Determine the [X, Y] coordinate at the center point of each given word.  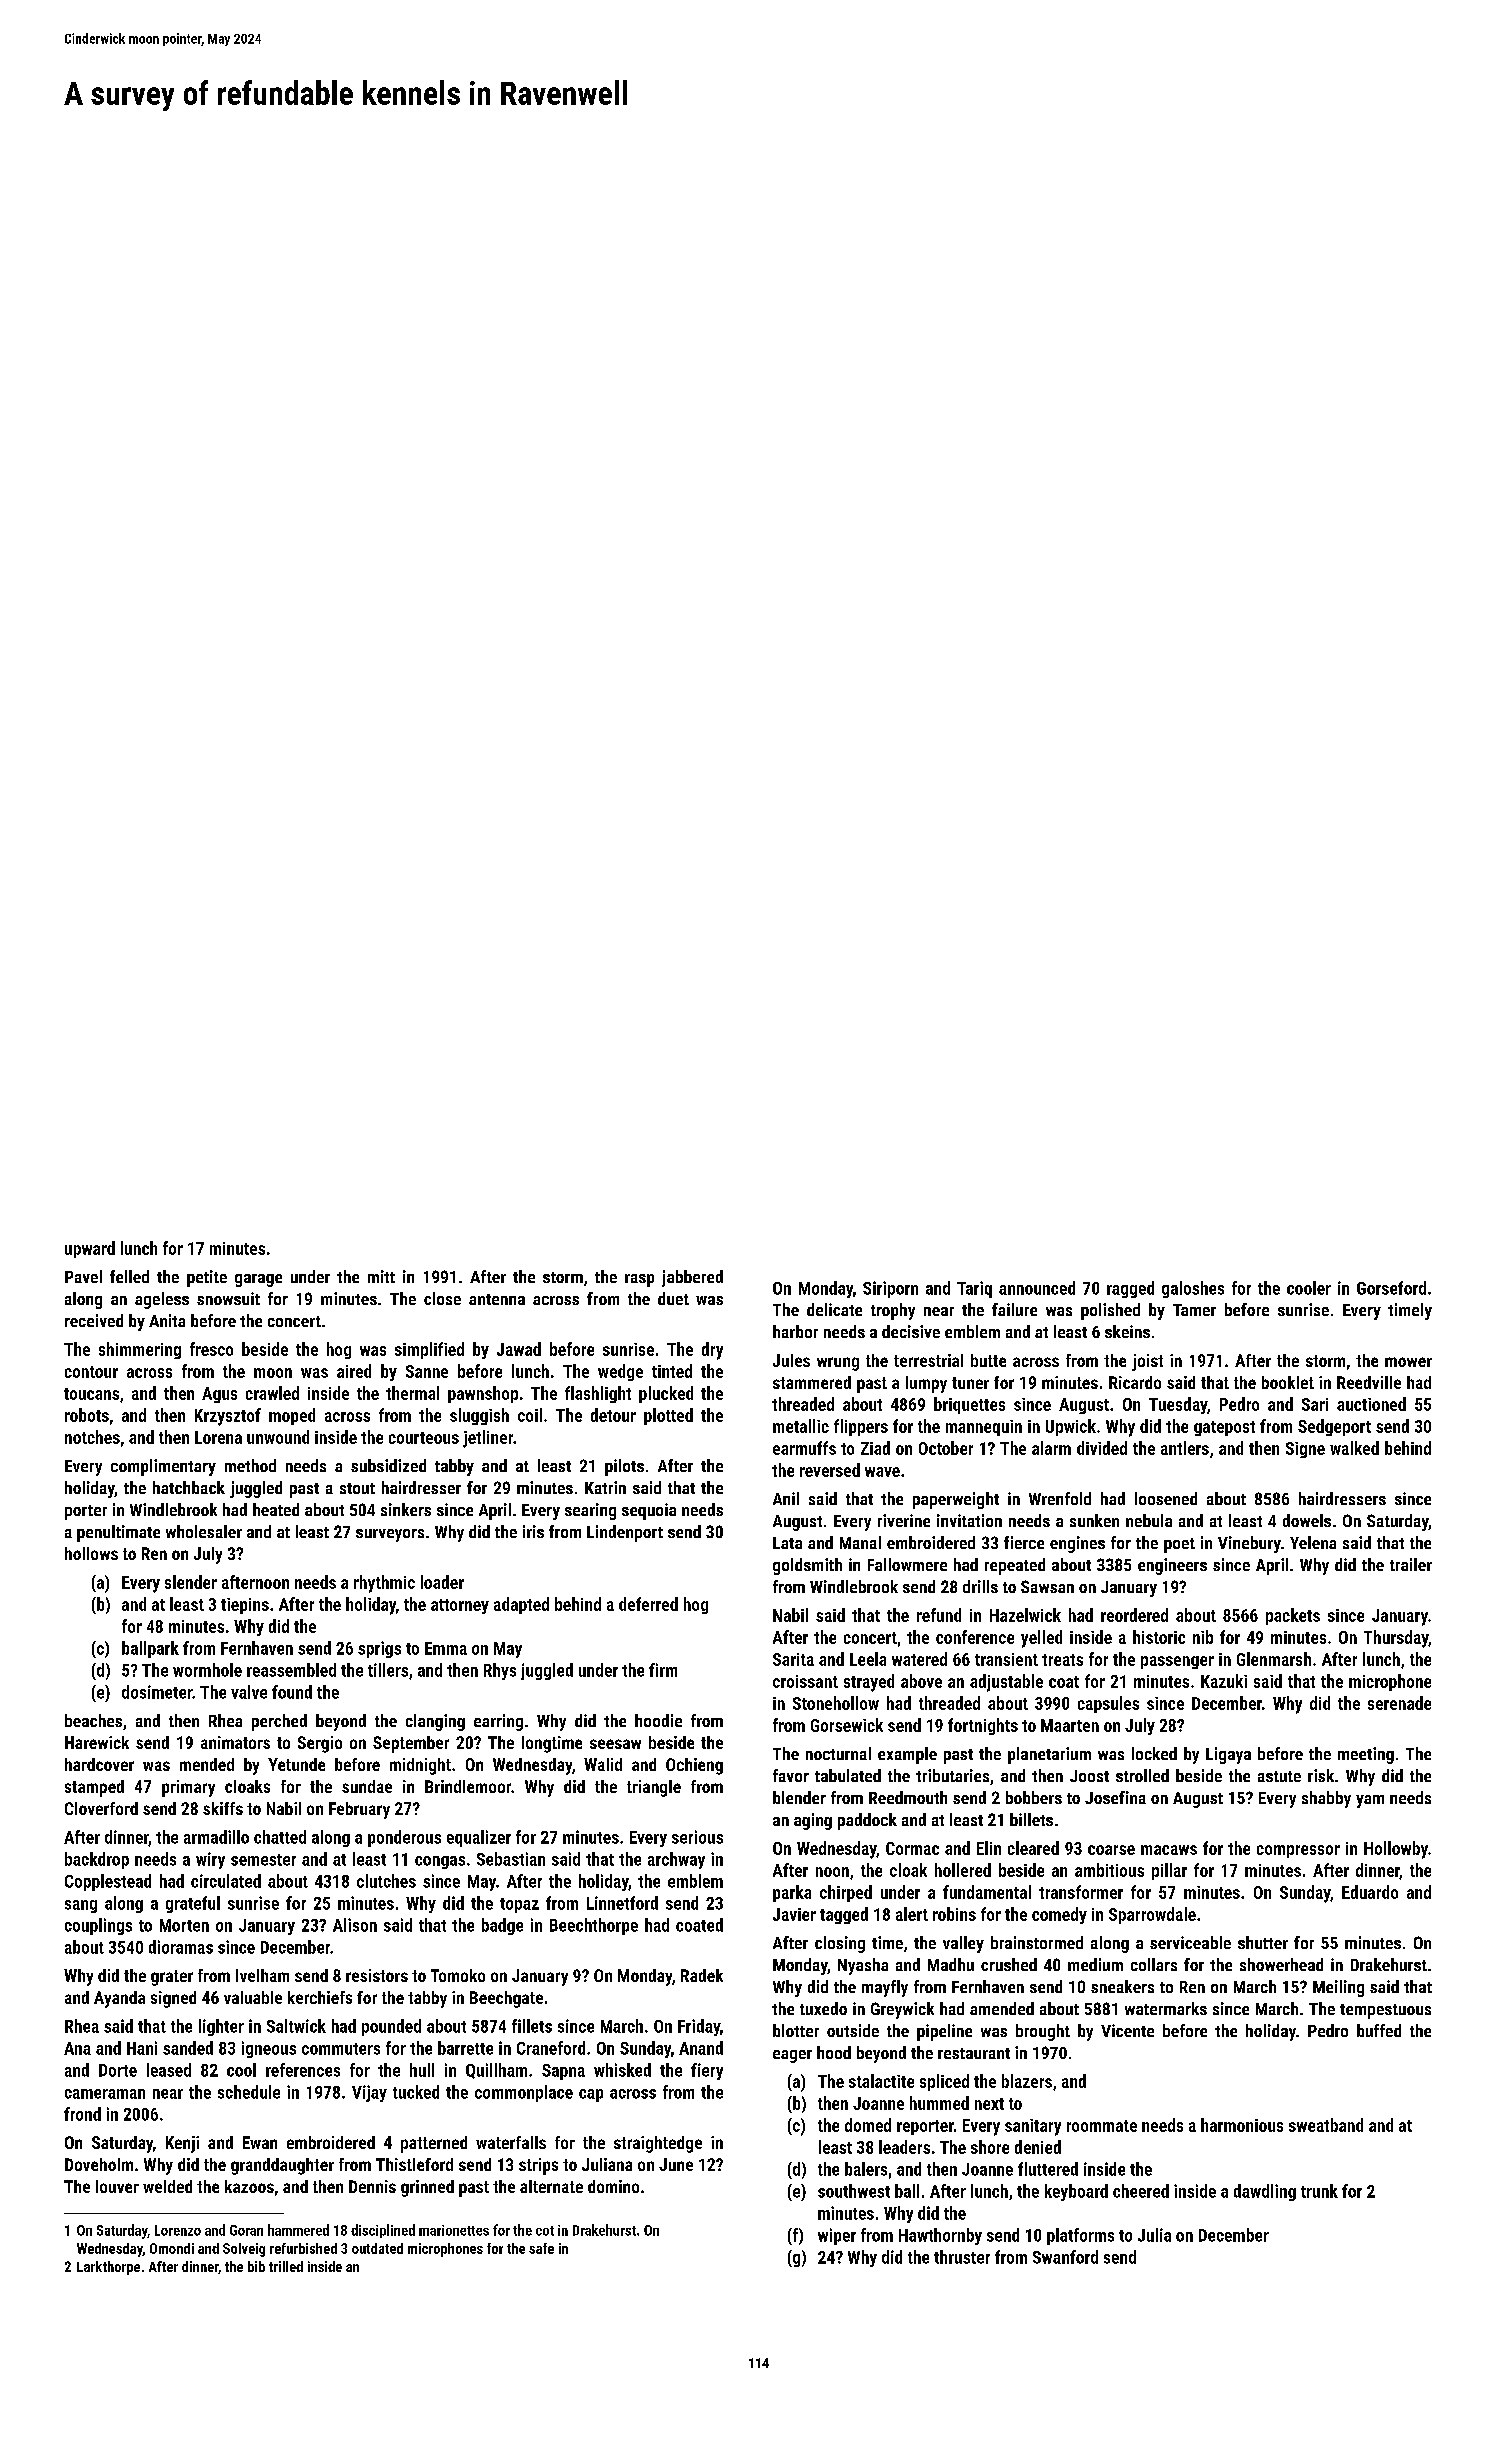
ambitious [1109, 1870]
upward [90, 1249]
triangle [654, 1788]
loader [442, 1582]
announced [1037, 1288]
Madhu [951, 1964]
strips [538, 2166]
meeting [1366, 1755]
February [359, 1810]
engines [1077, 1544]
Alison [355, 1925]
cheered [1141, 2191]
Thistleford [414, 2164]
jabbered [692, 1278]
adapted [521, 1605]
